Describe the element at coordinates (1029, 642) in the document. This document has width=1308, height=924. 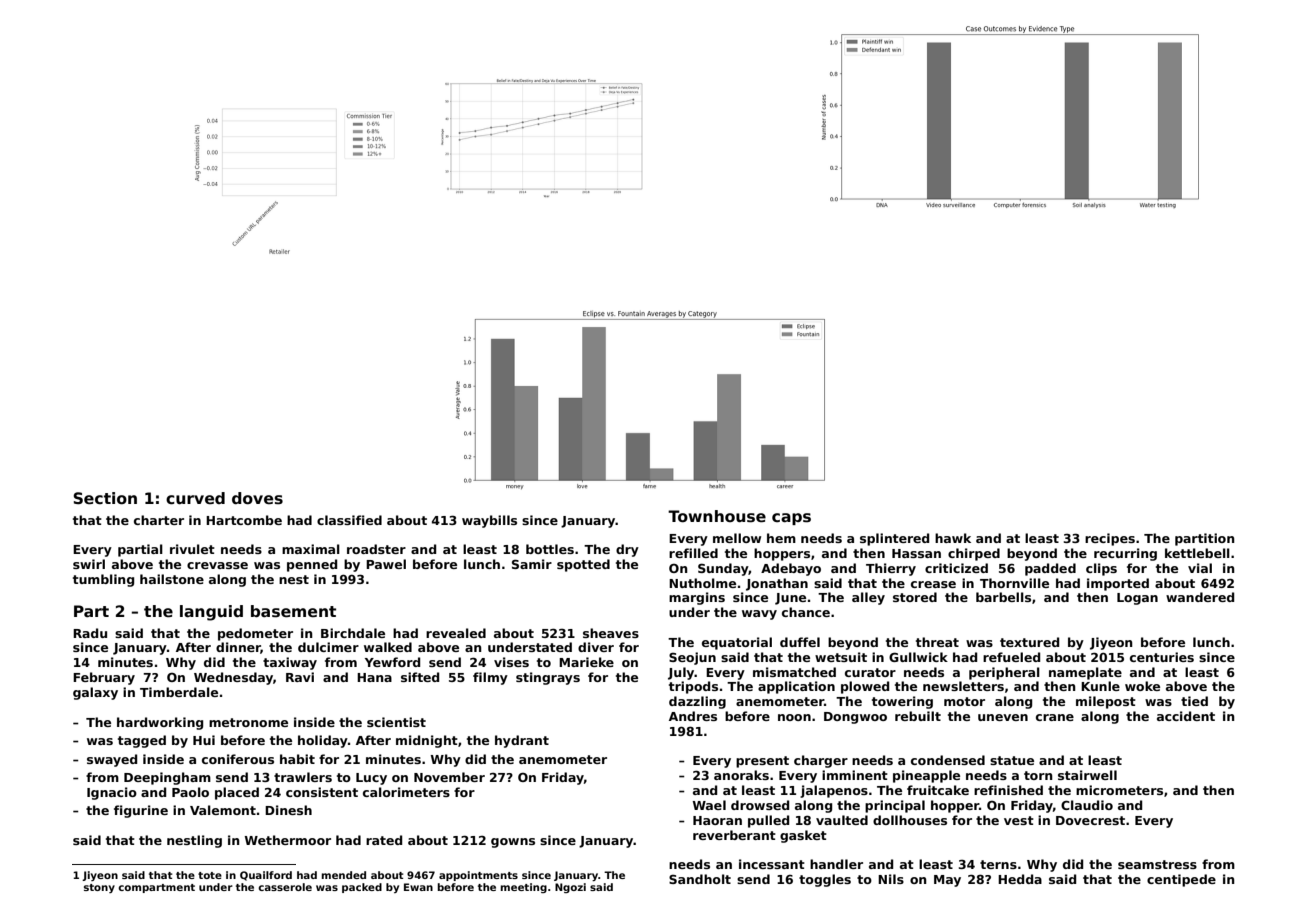
I see `textured` at that location.
